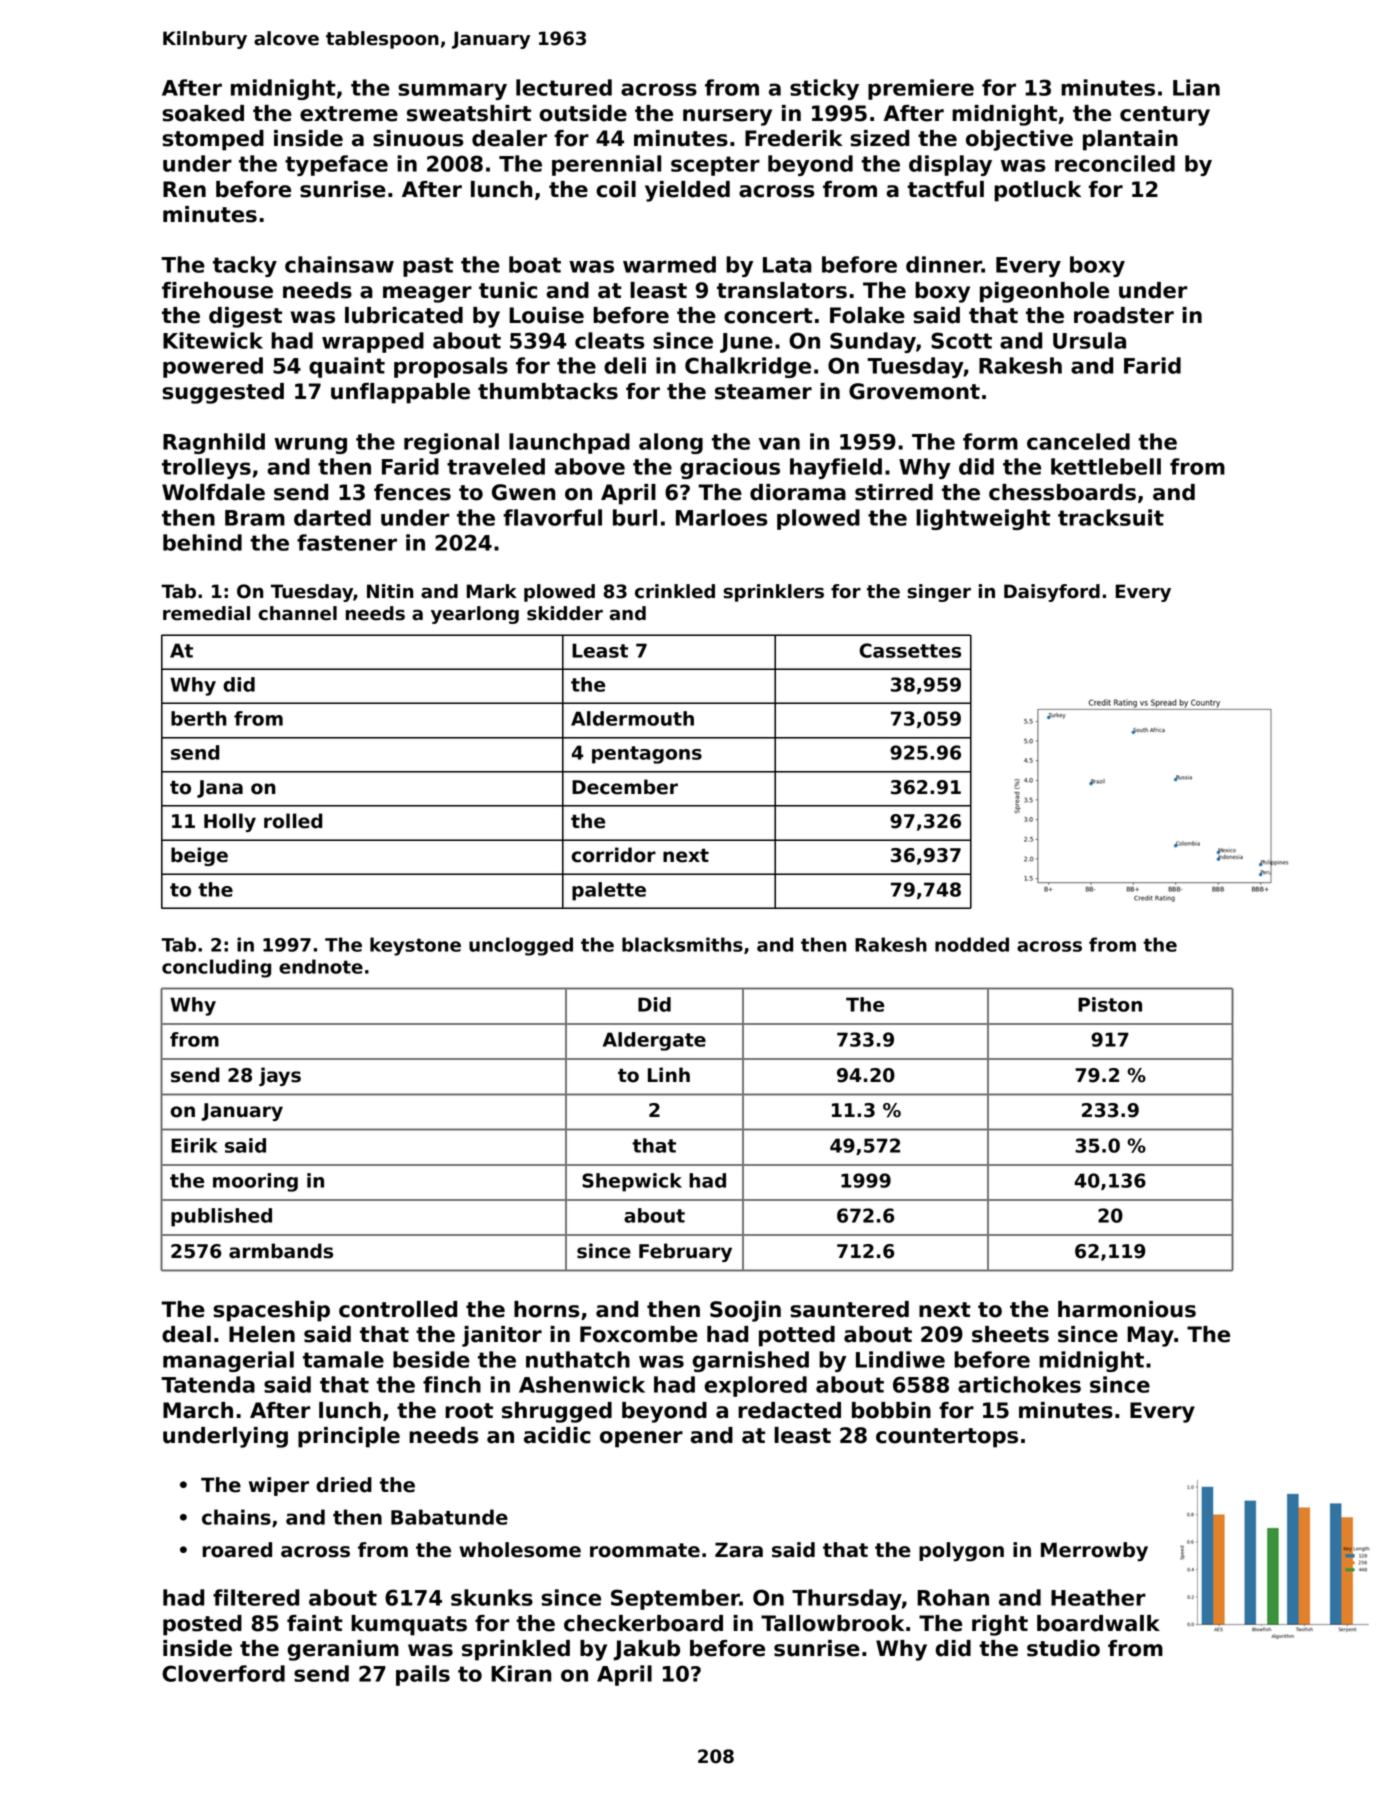 The height and width of the screenshot is (1803, 1394). Describe the element at coordinates (669, 1074) in the screenshot. I see `Linh` at that location.
